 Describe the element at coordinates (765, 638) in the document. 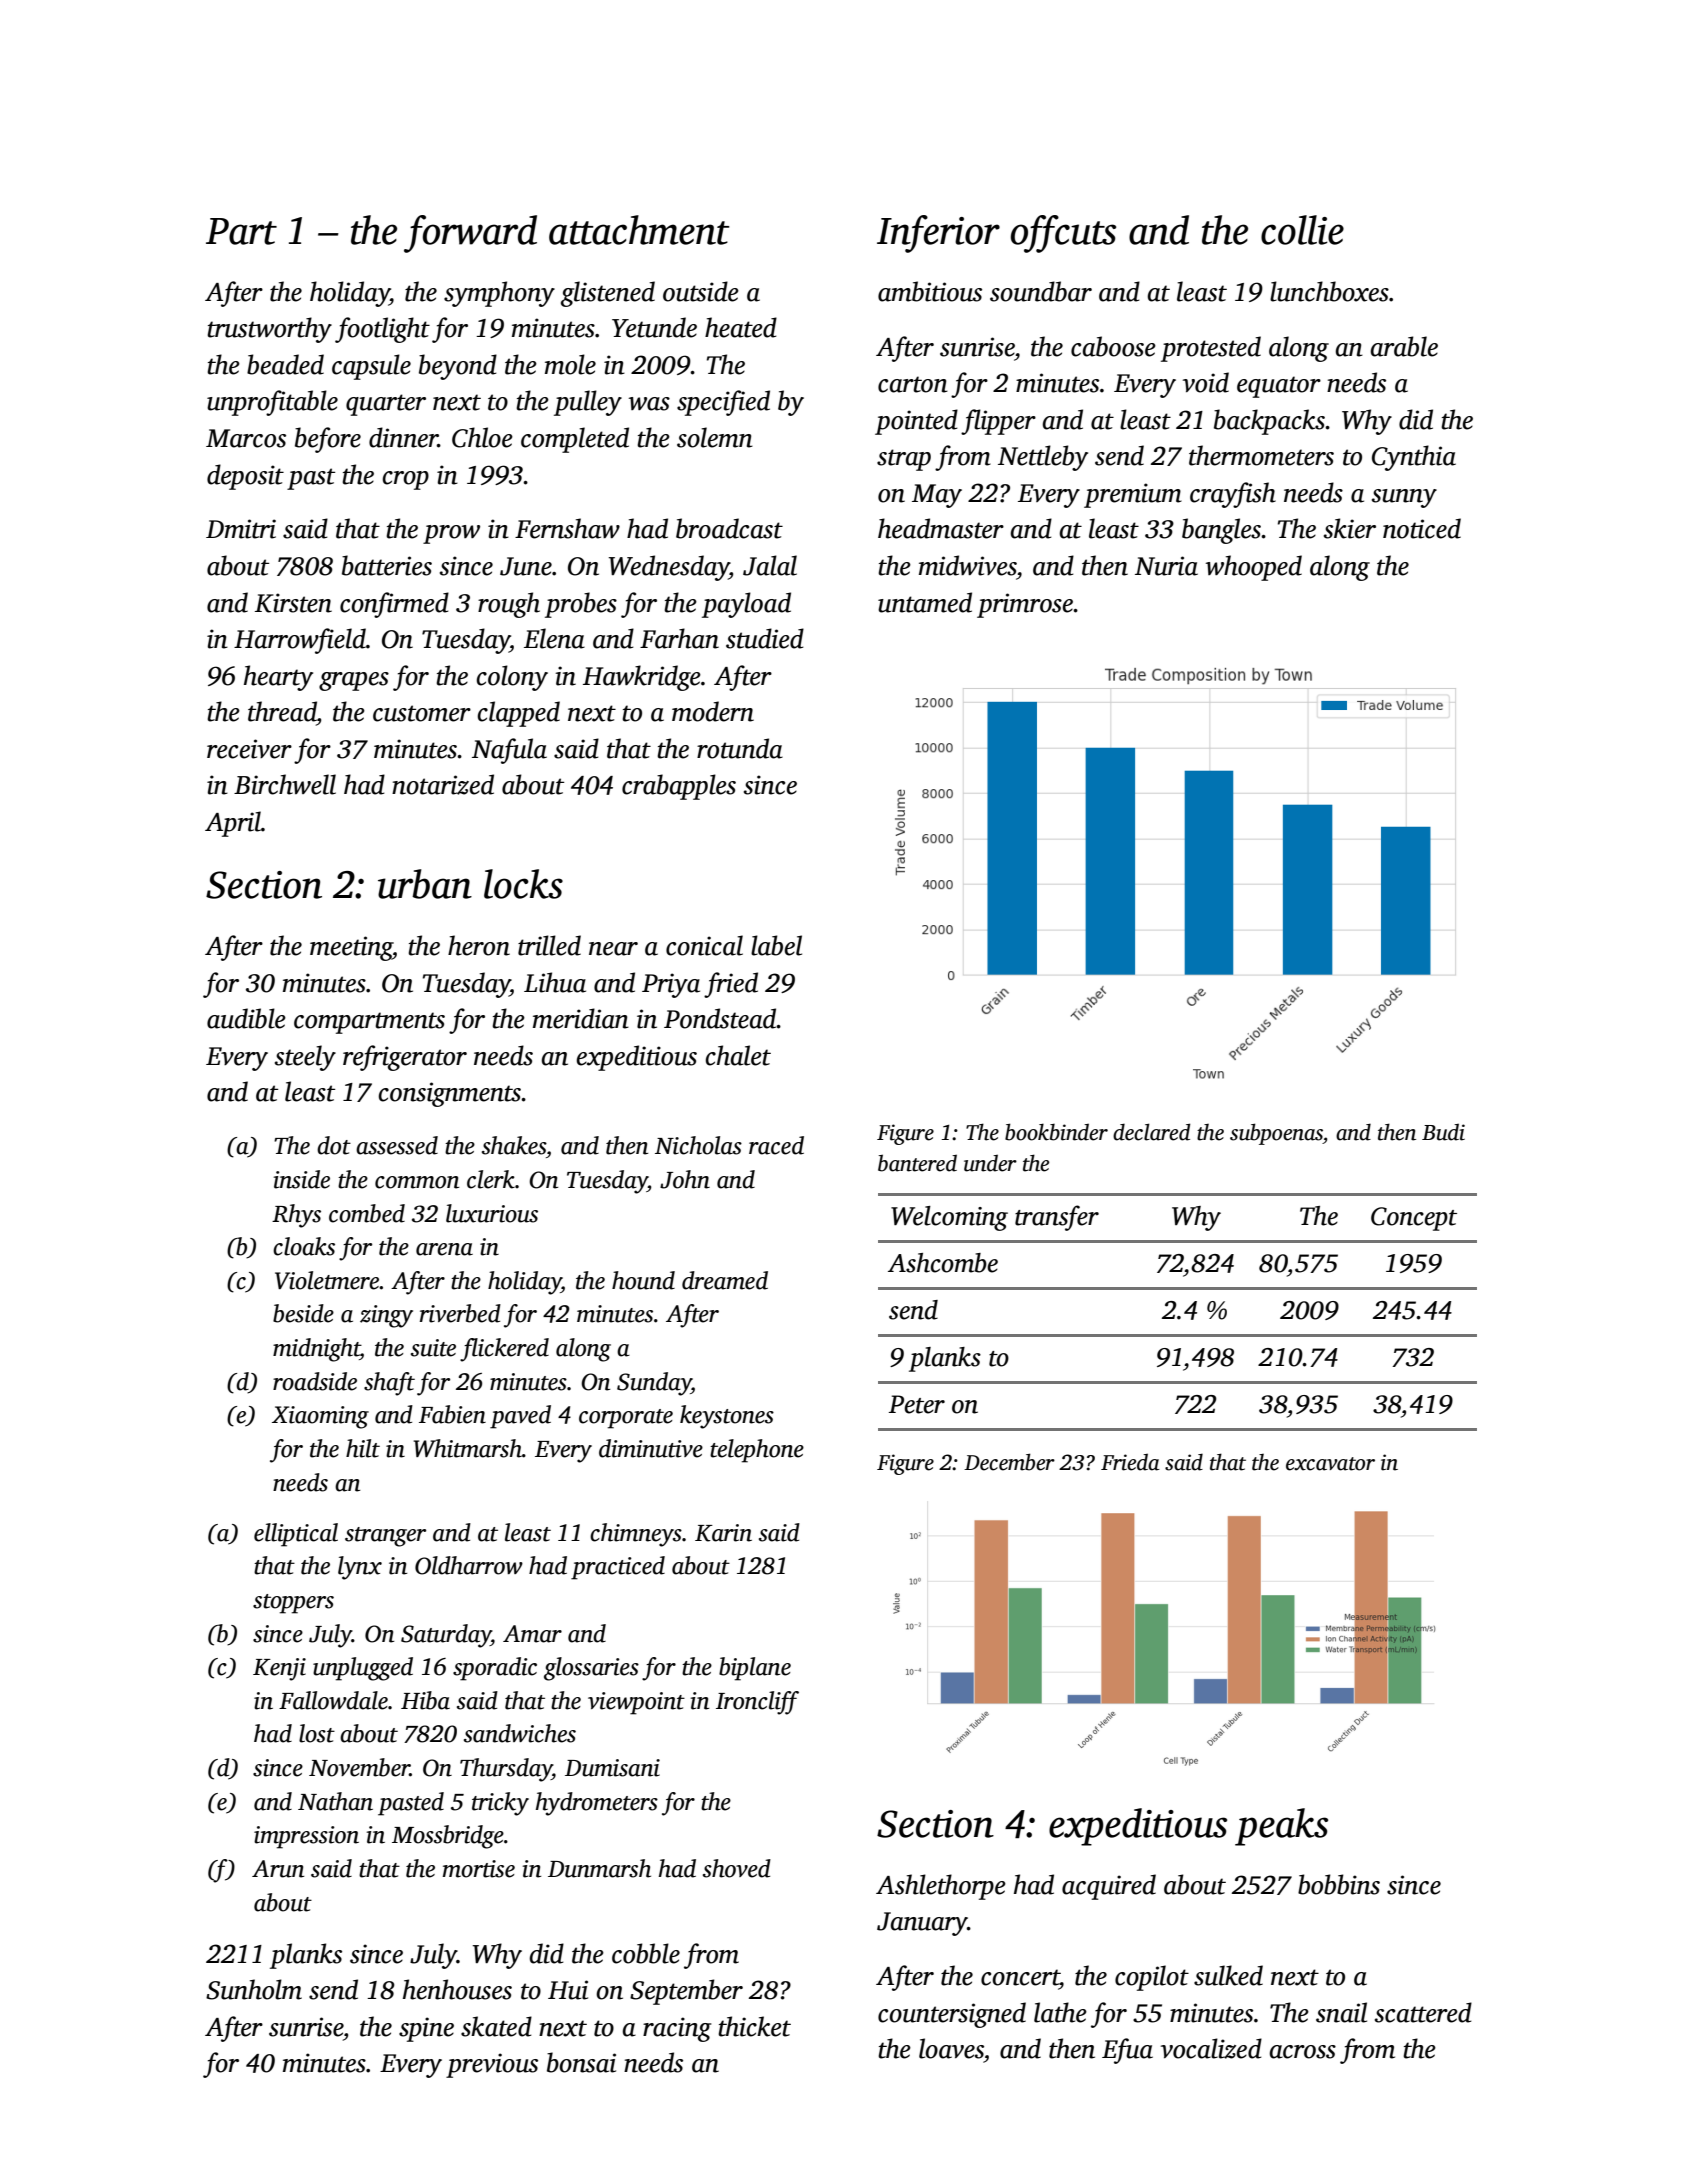

I see `studied` at that location.
